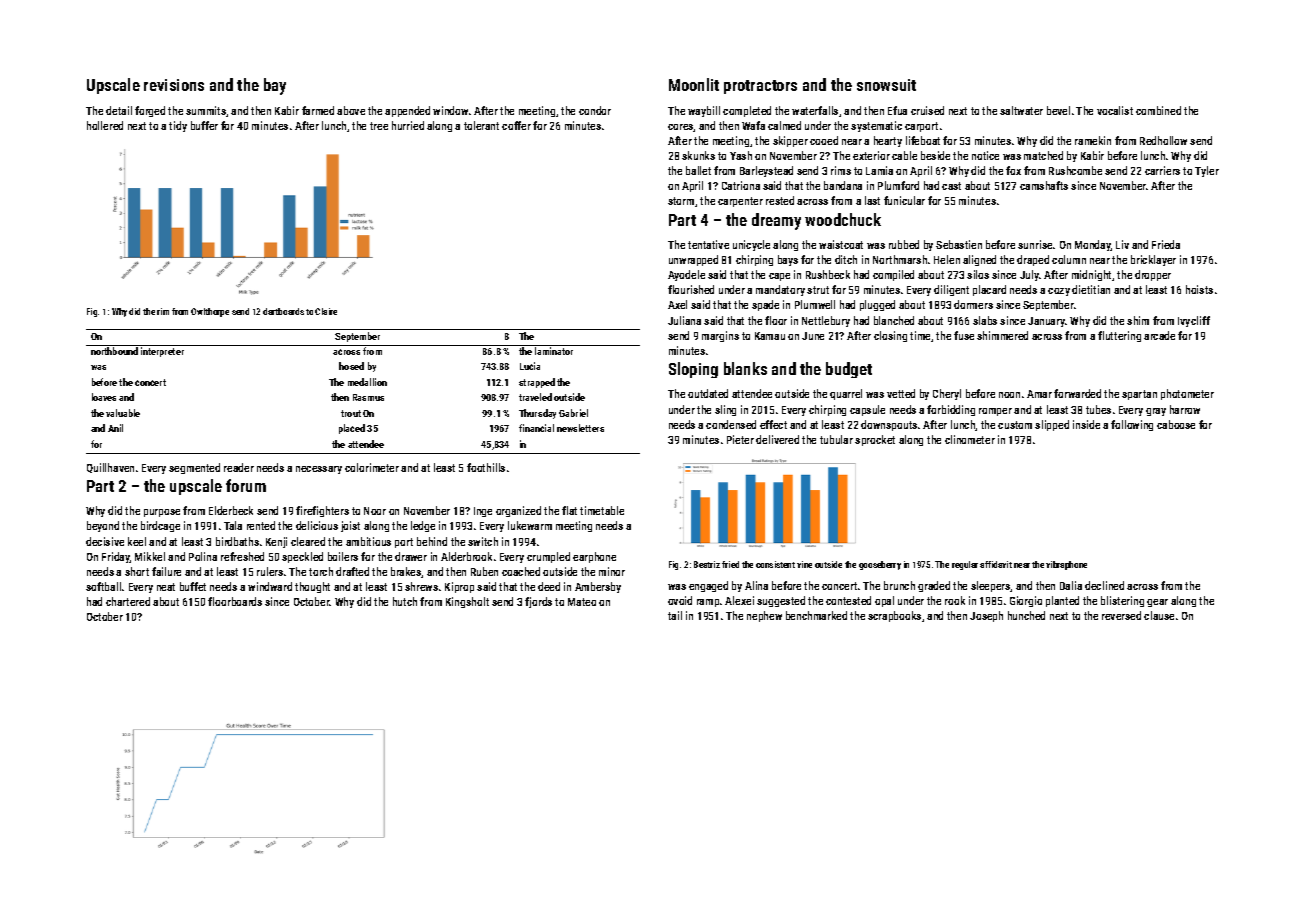 The width and height of the document is (1308, 924). What do you see at coordinates (694, 84) in the document?
I see `Moonlit` at bounding box center [694, 84].
